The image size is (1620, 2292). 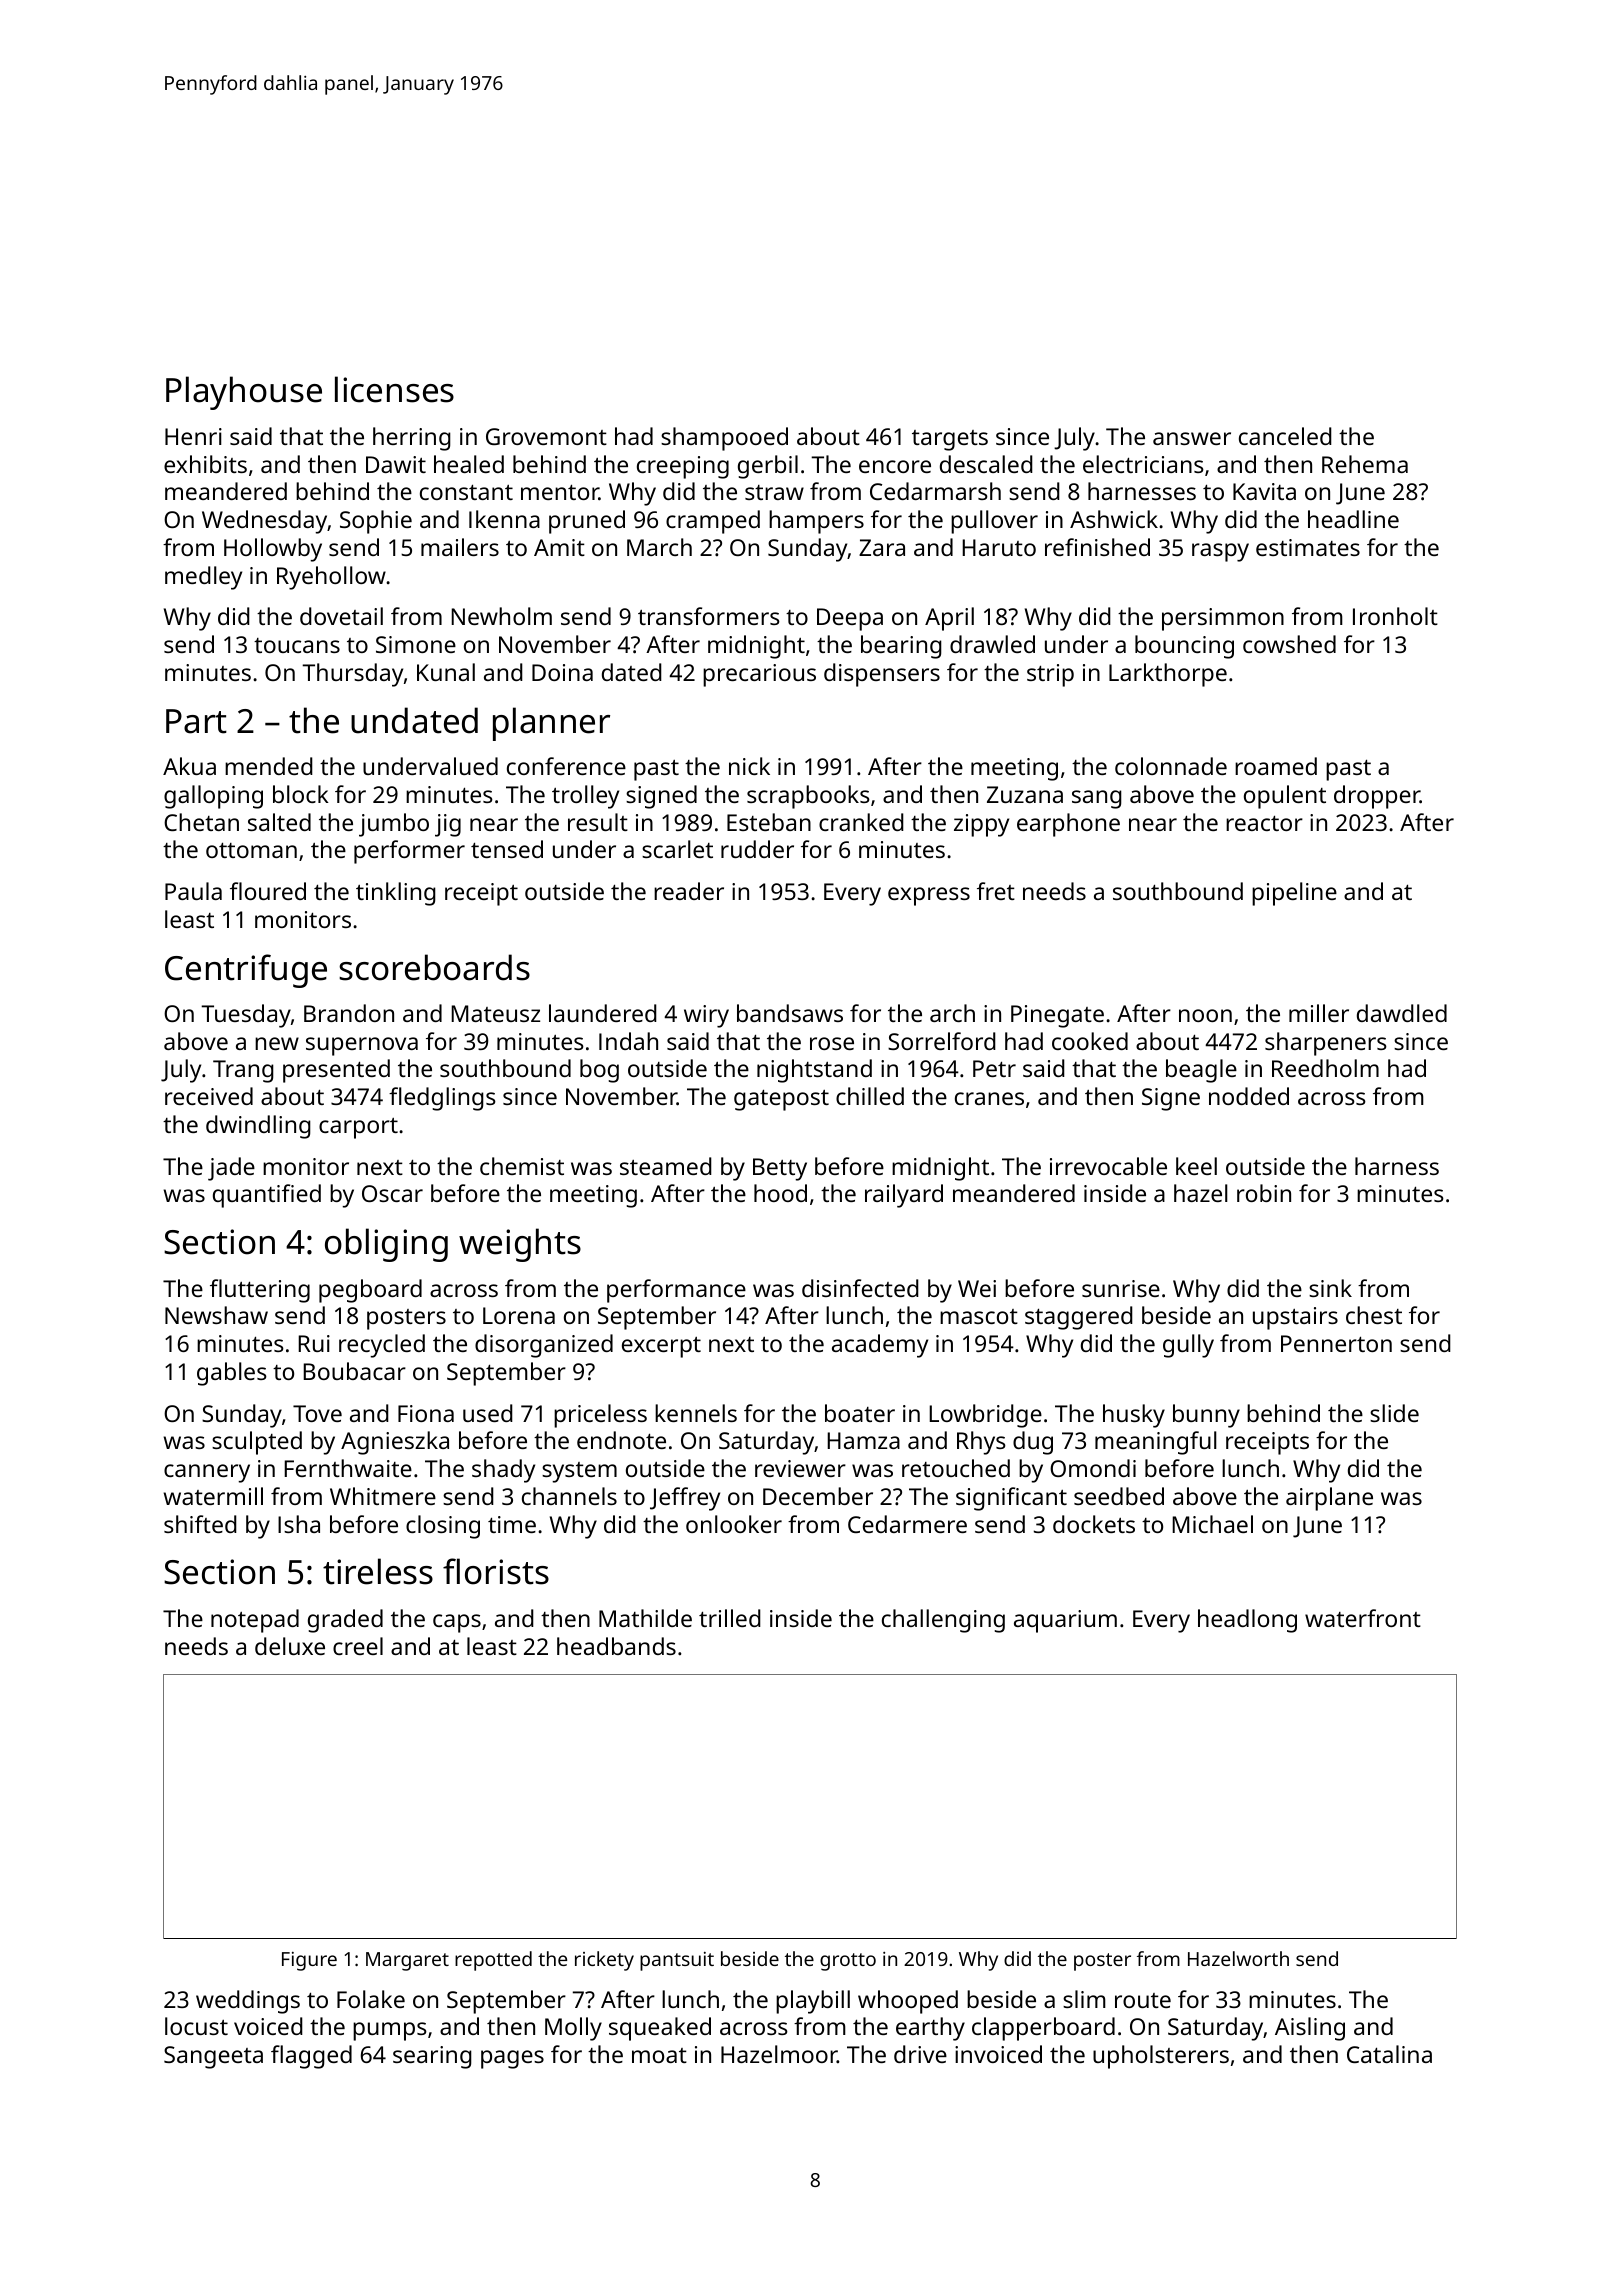 What do you see at coordinates (992, 644) in the image?
I see `drawled` at bounding box center [992, 644].
